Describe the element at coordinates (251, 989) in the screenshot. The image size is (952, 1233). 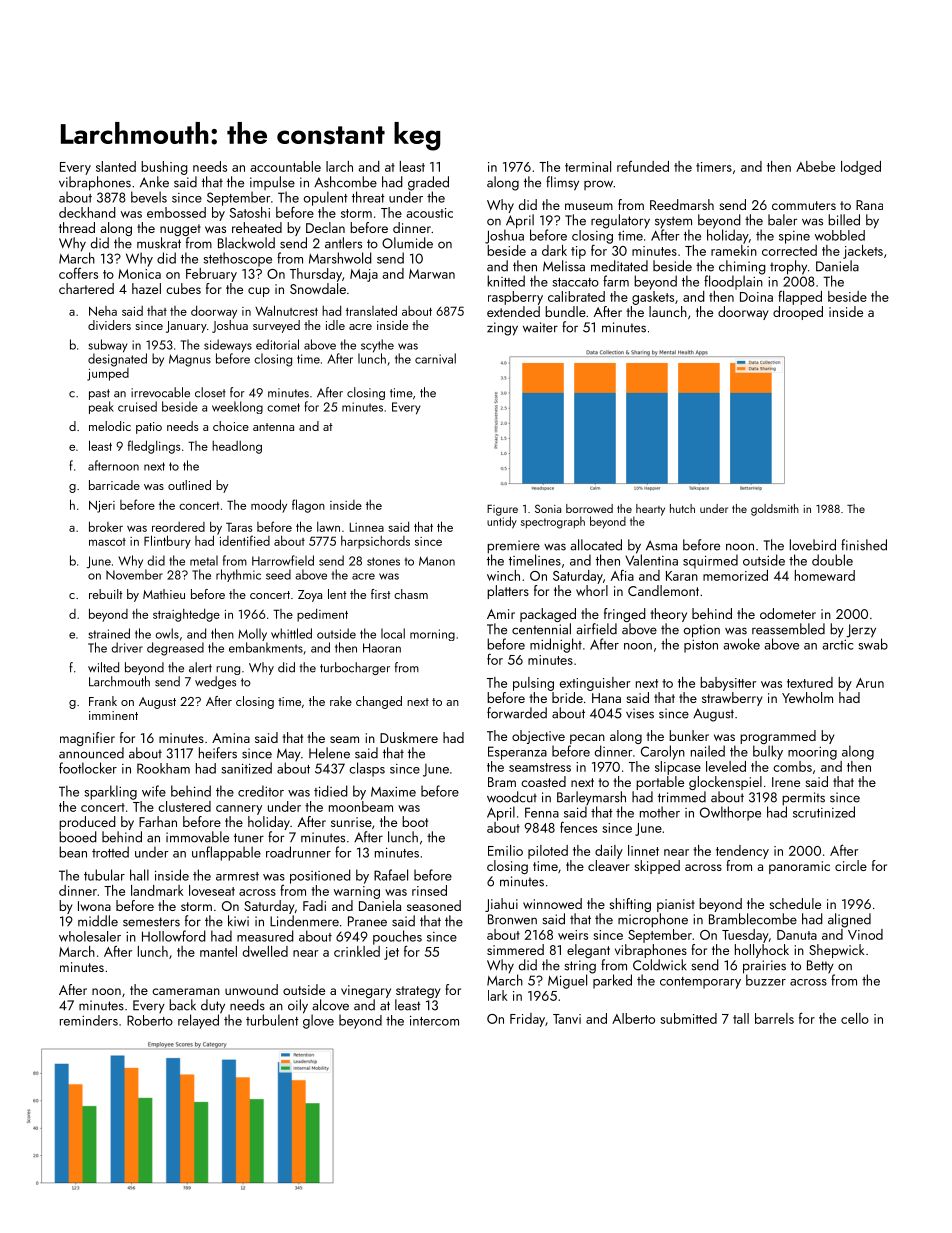
I see `unwound` at that location.
